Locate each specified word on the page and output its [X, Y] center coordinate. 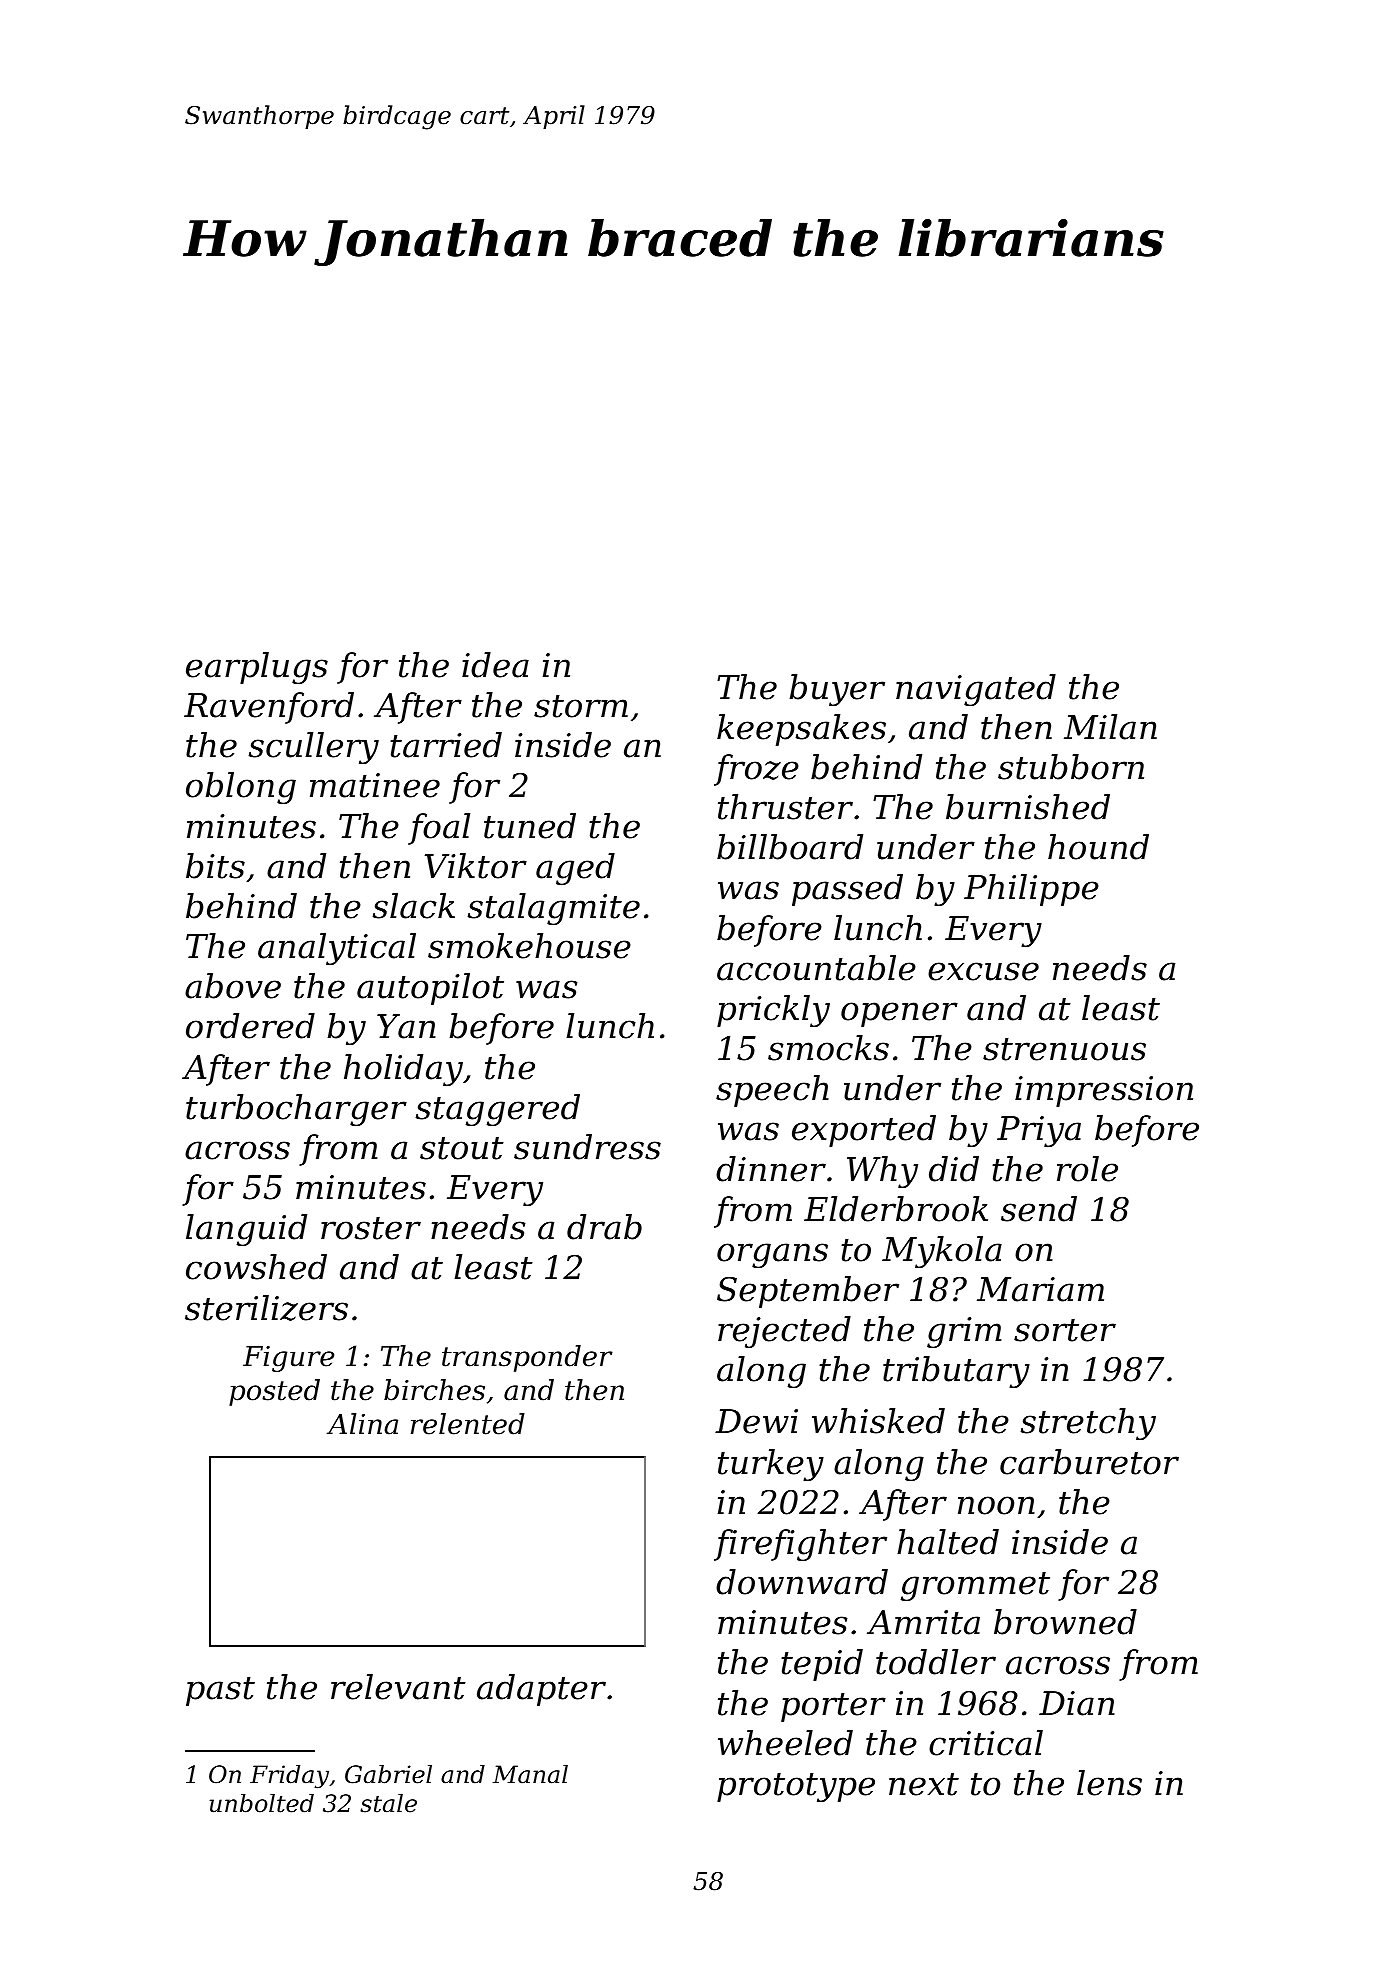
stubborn [1071, 767]
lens [1109, 1783]
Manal [530, 1774]
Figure [288, 1359]
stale [388, 1803]
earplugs [257, 668]
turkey [771, 1465]
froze [756, 770]
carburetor [1089, 1462]
